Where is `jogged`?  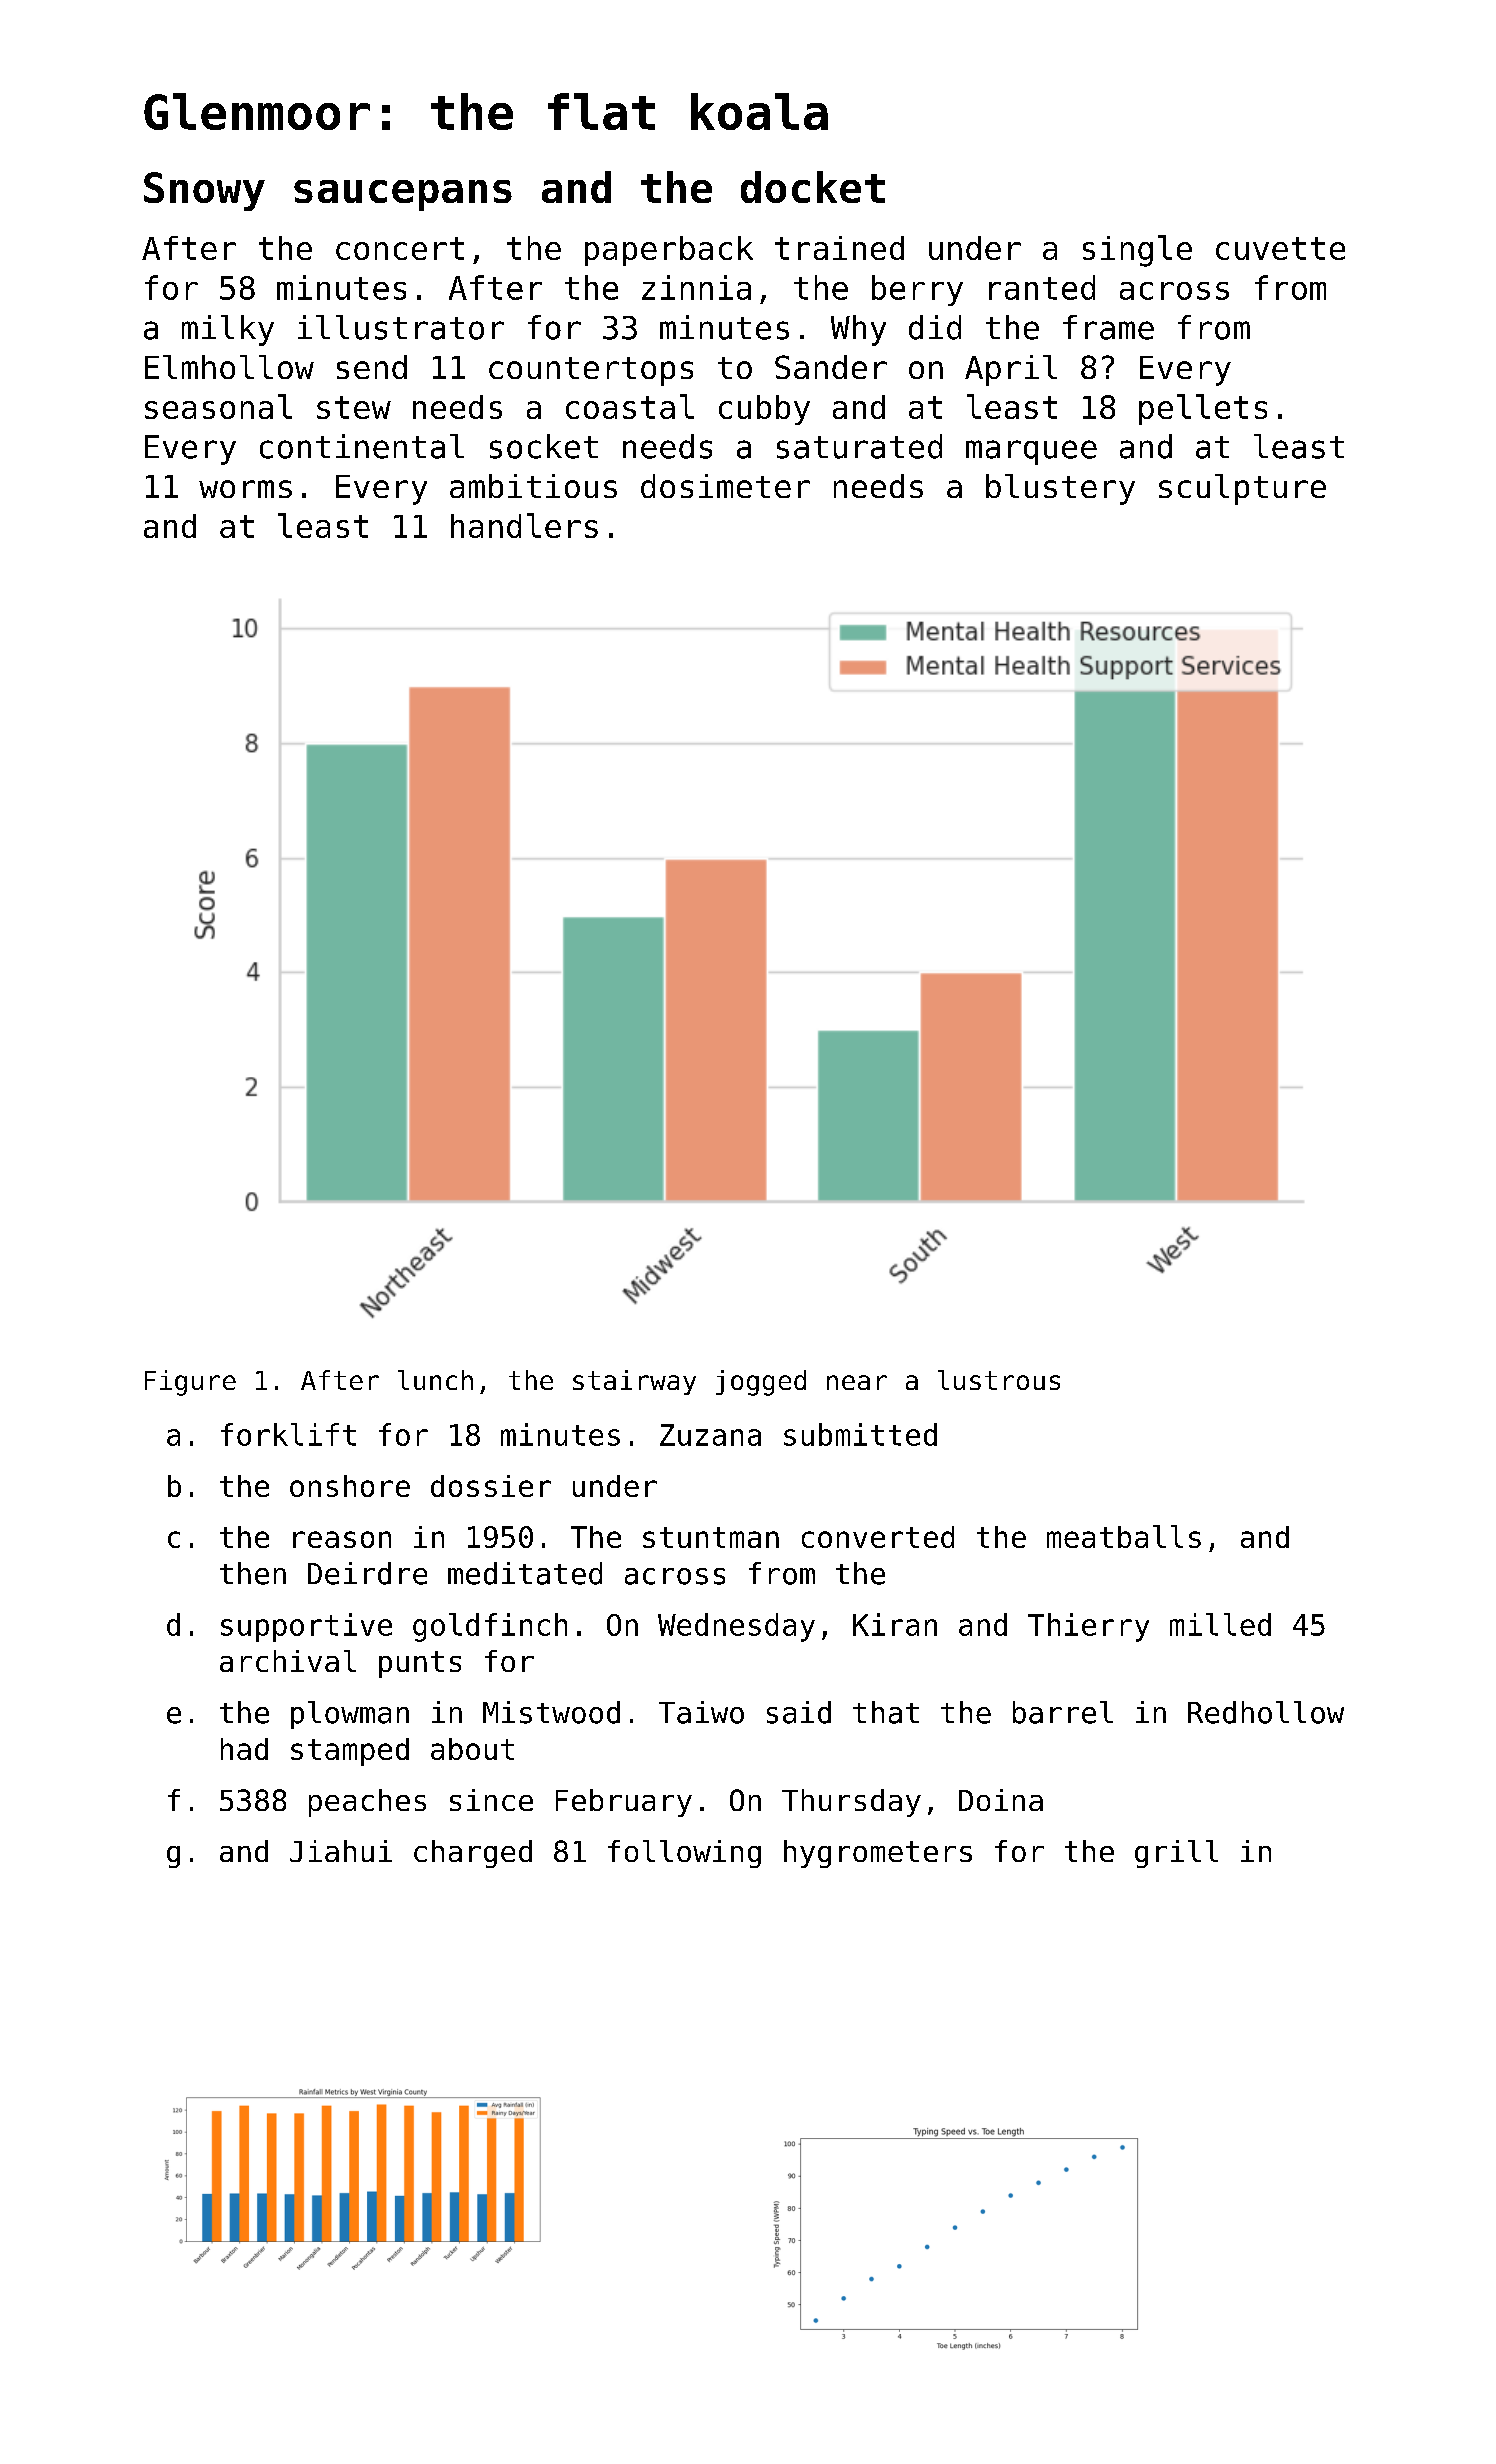 jogged is located at coordinates (761, 1383).
